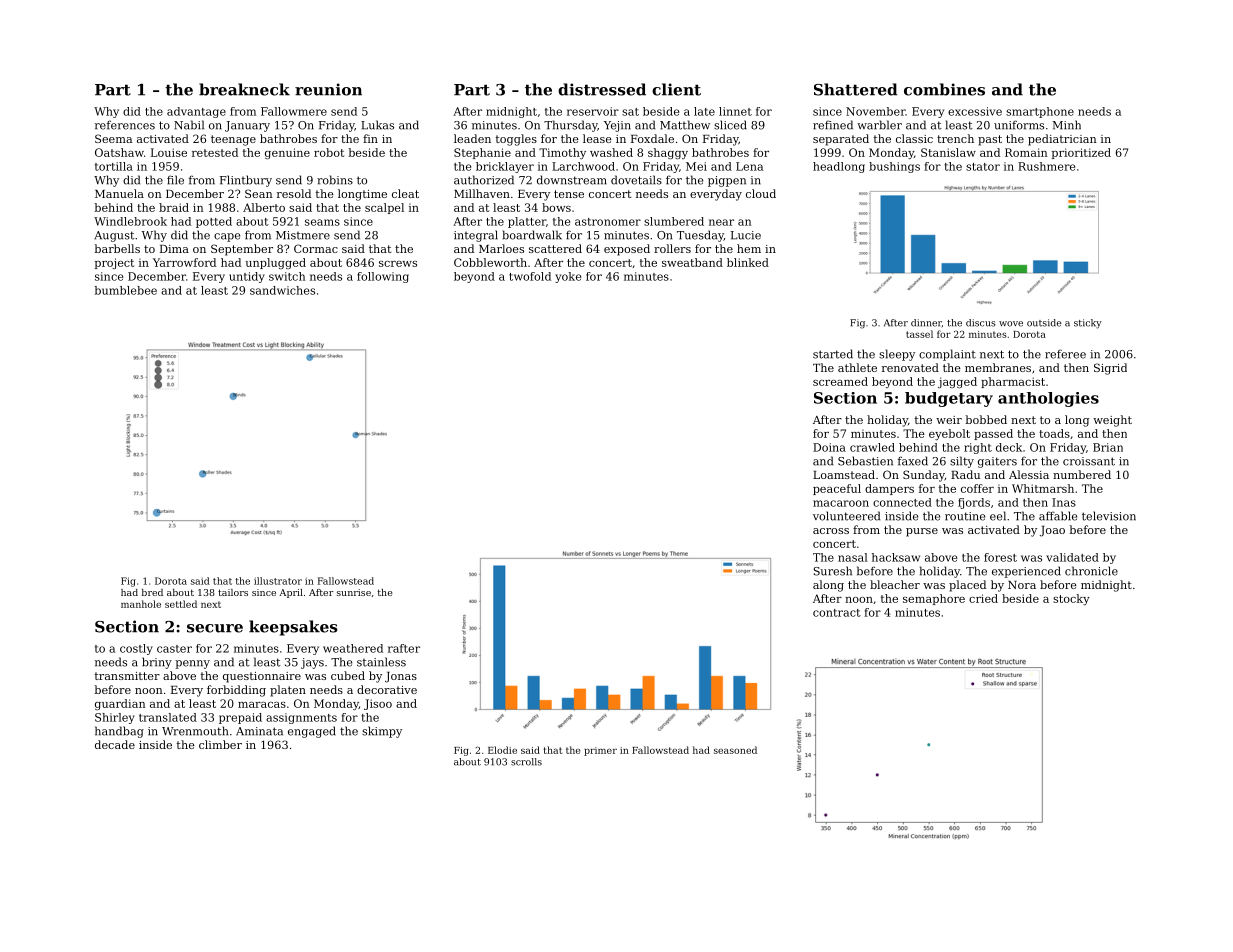 Image resolution: width=1233 pixels, height=952 pixels. I want to click on screws, so click(398, 264).
